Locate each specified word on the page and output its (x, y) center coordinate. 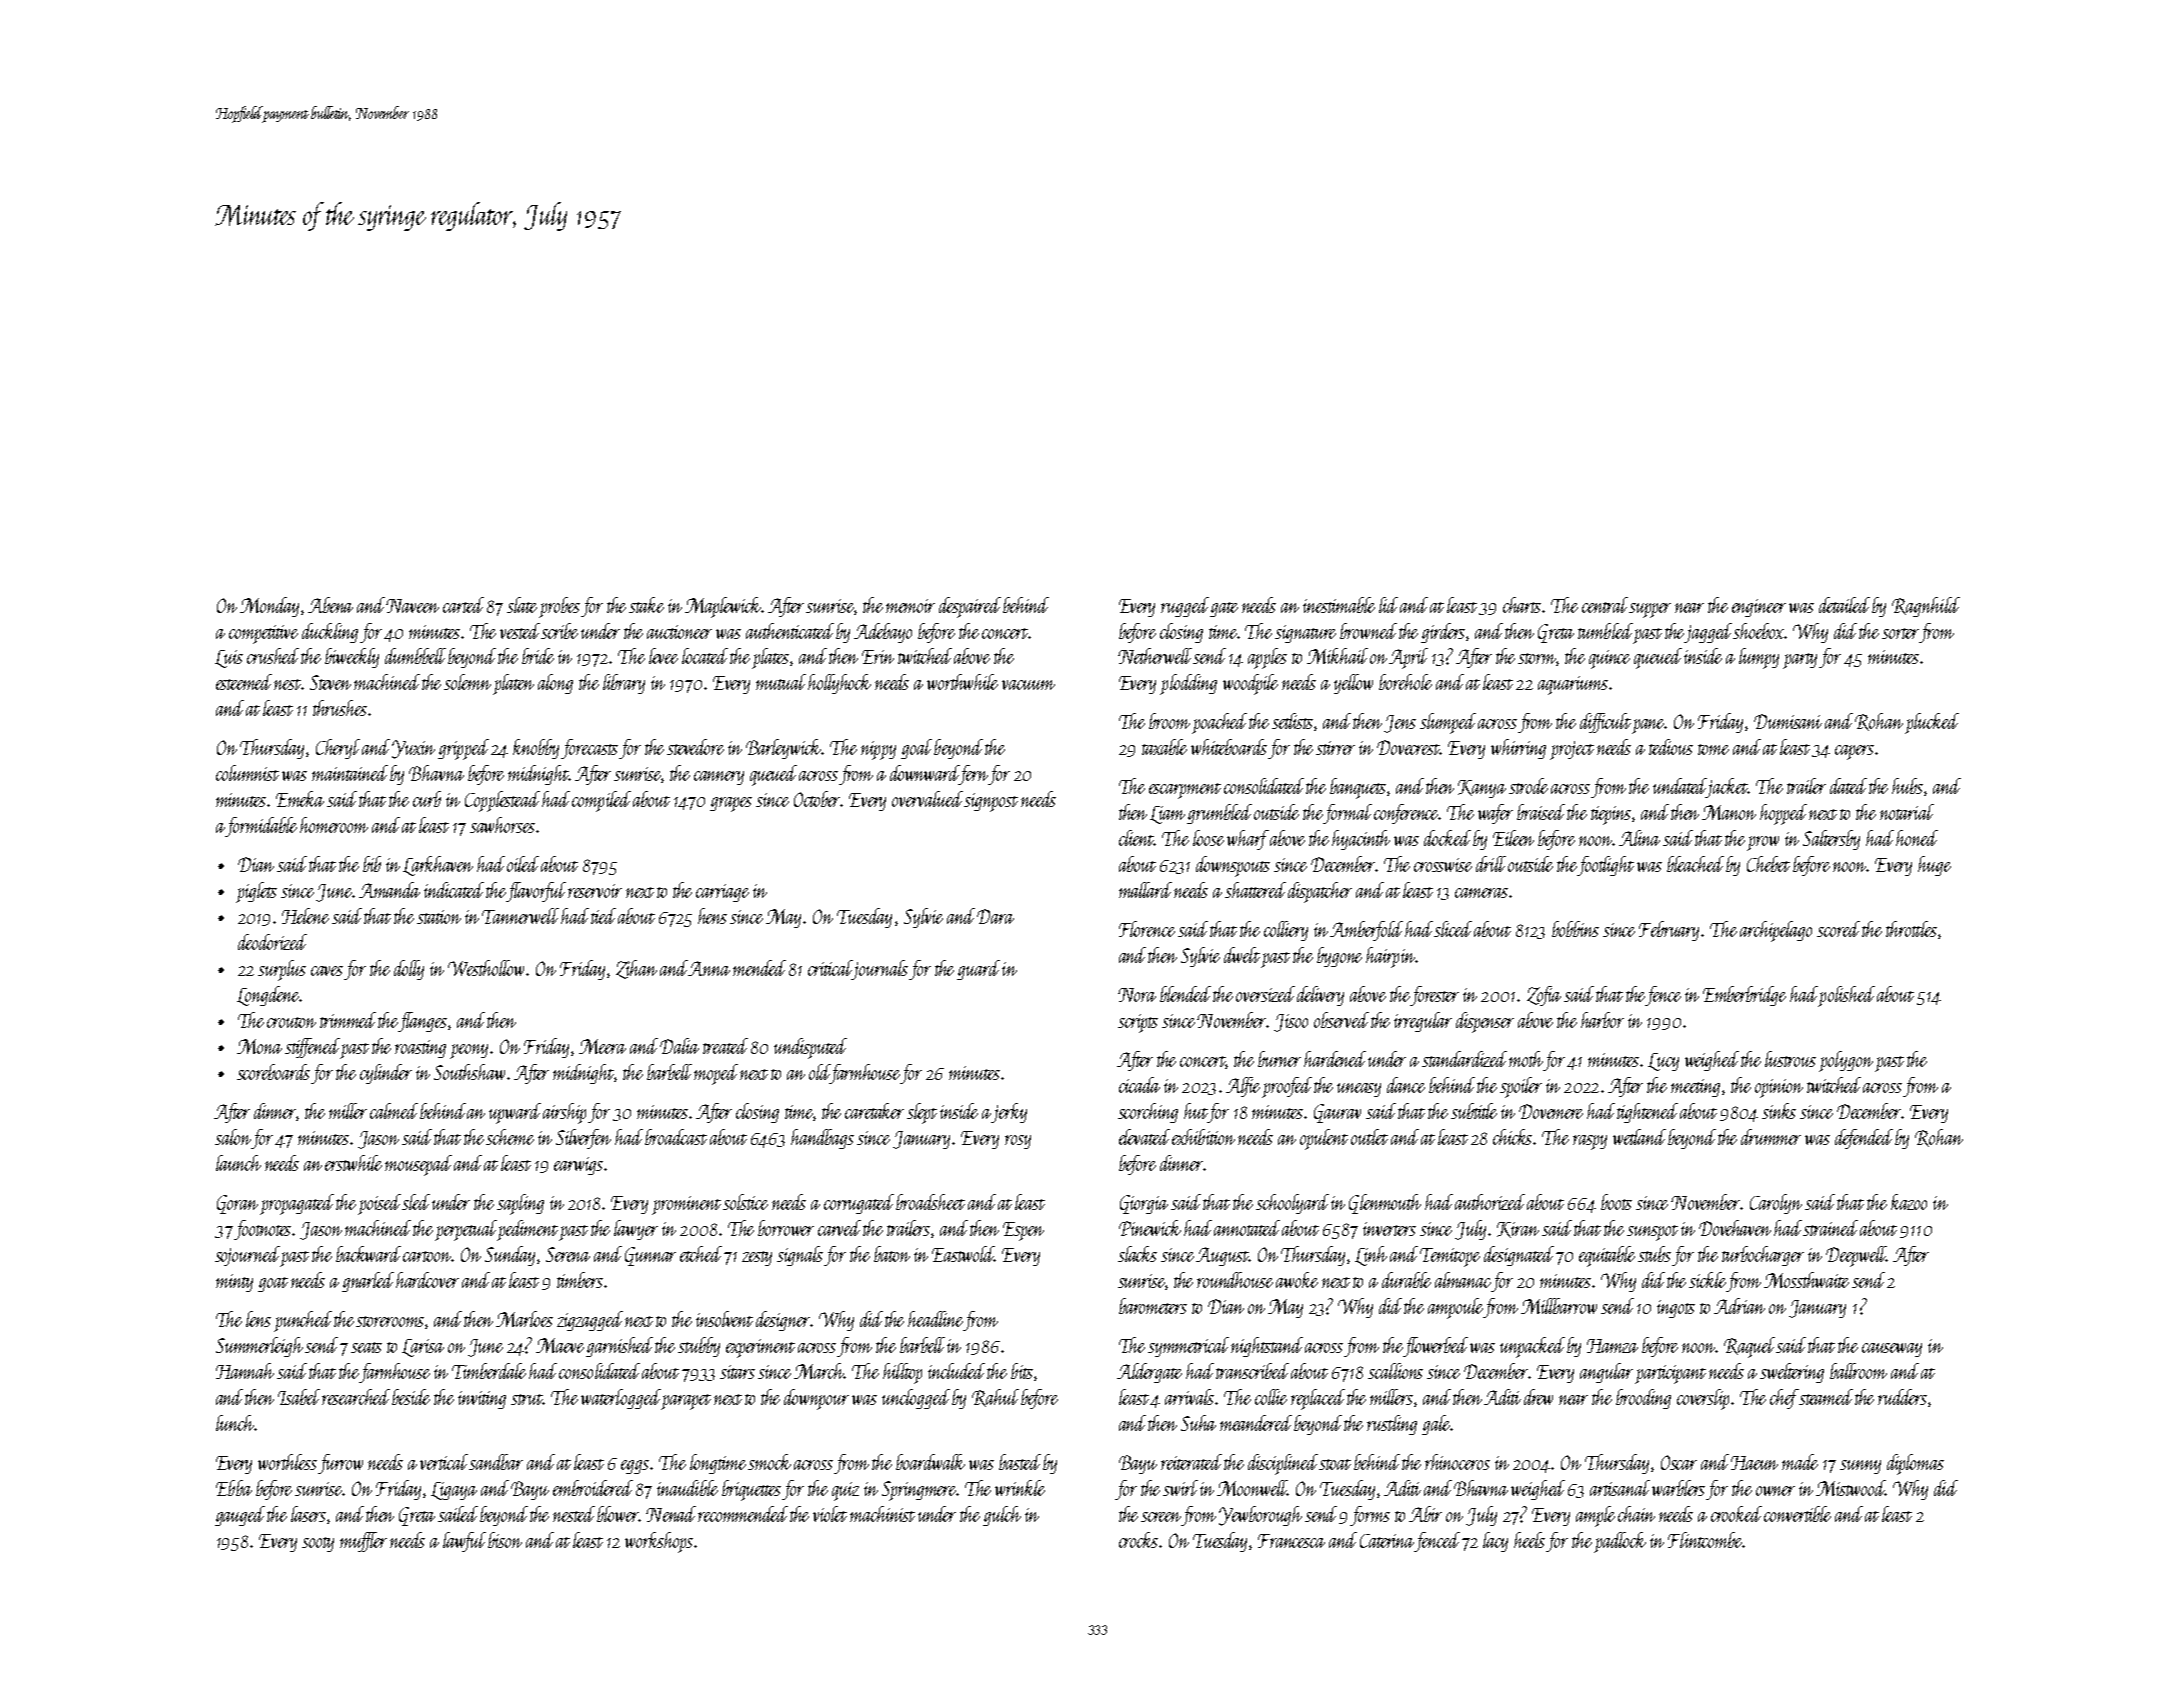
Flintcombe (1705, 1540)
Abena (330, 605)
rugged (1186, 607)
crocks (1138, 1540)
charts (1522, 605)
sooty (318, 1544)
